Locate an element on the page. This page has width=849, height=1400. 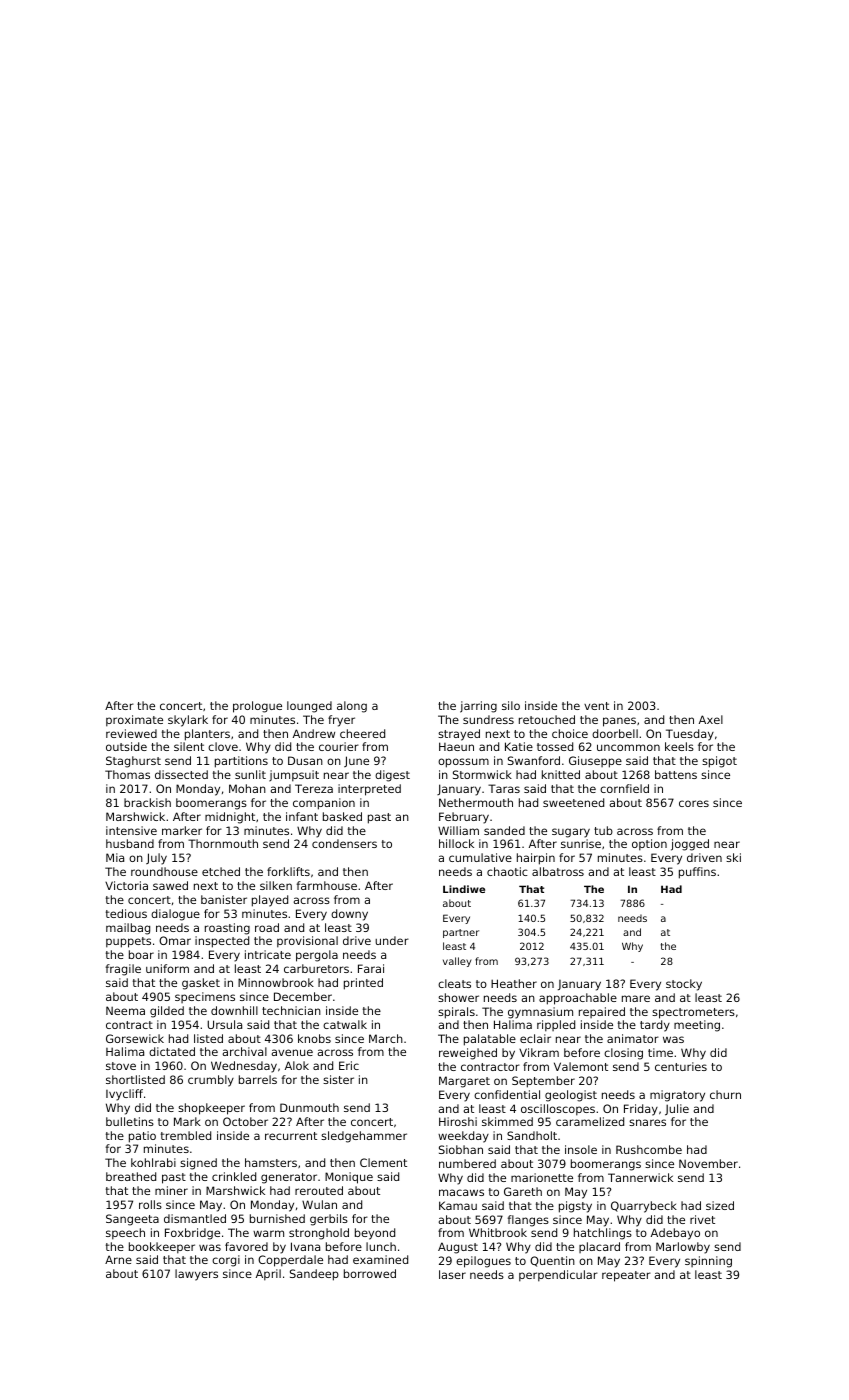
vent is located at coordinates (596, 706).
